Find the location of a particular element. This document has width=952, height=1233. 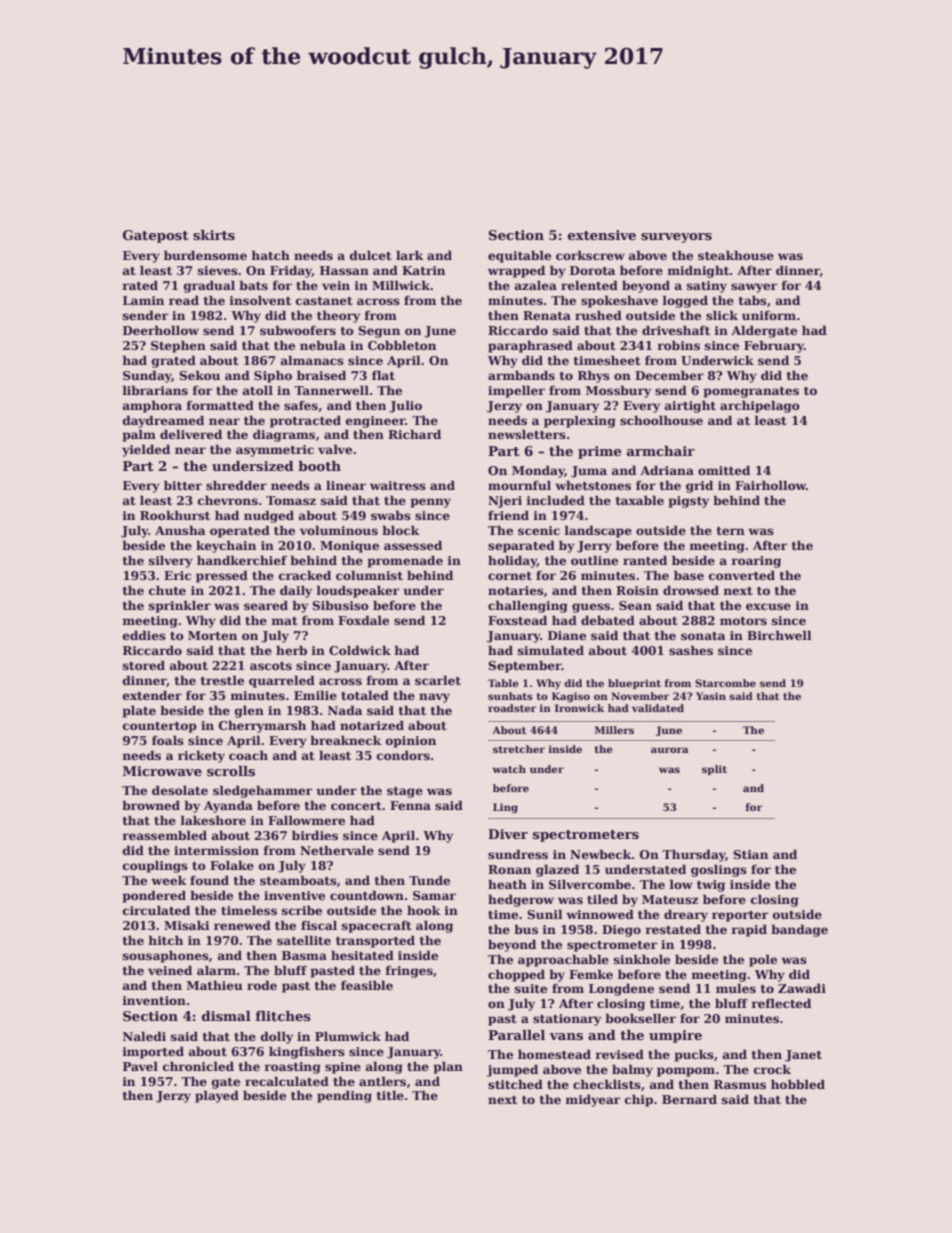

stored is located at coordinates (144, 665).
